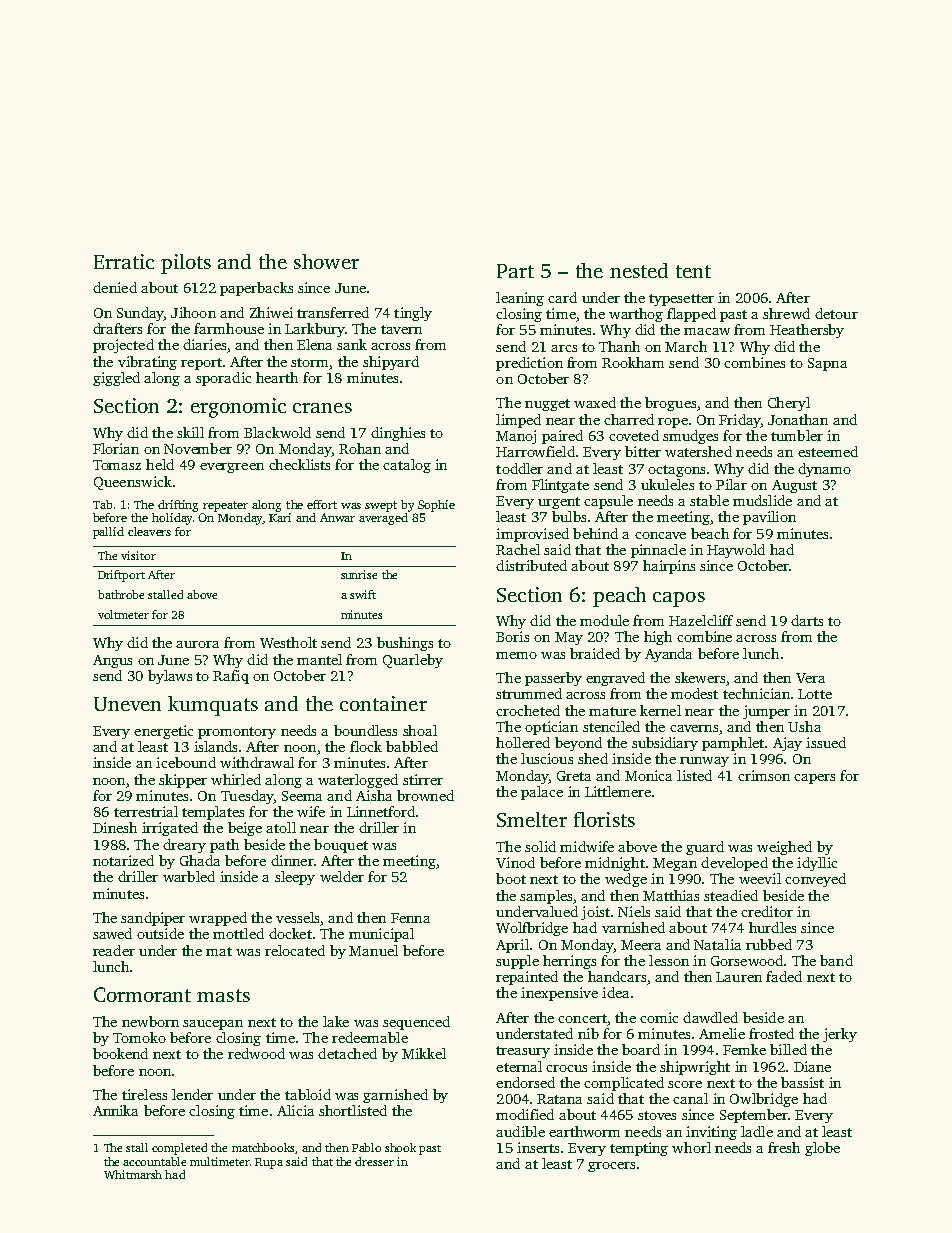 The height and width of the screenshot is (1233, 952). Describe the element at coordinates (326, 261) in the screenshot. I see `shower` at that location.
